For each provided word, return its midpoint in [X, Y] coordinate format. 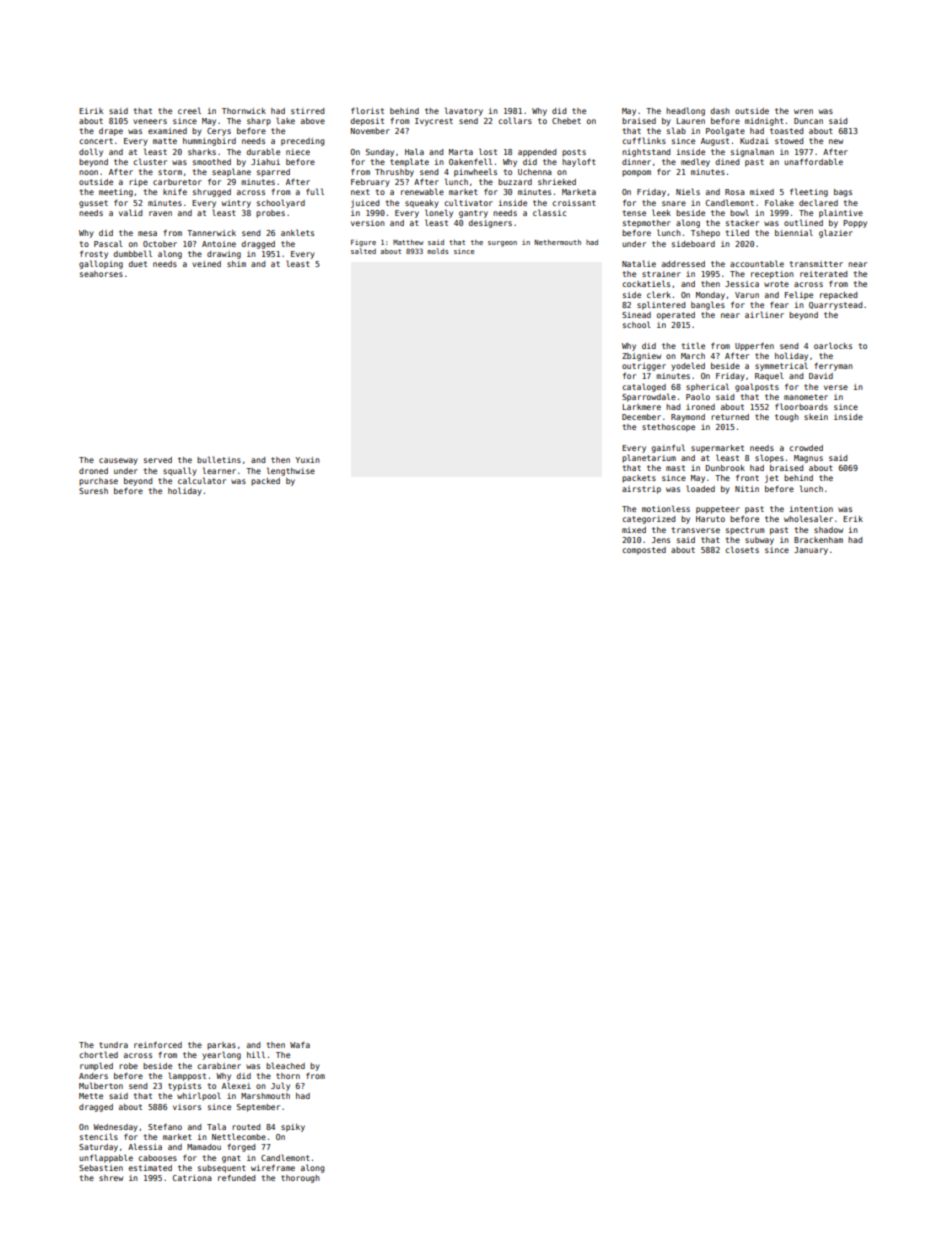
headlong [685, 111]
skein [816, 417]
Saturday [98, 1148]
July [280, 1086]
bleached [285, 1065]
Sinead [636, 315]
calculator [202, 480]
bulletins [219, 459]
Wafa [300, 1045]
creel [189, 110]
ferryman [833, 367]
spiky [293, 1128]
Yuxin [307, 460]
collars [515, 120]
